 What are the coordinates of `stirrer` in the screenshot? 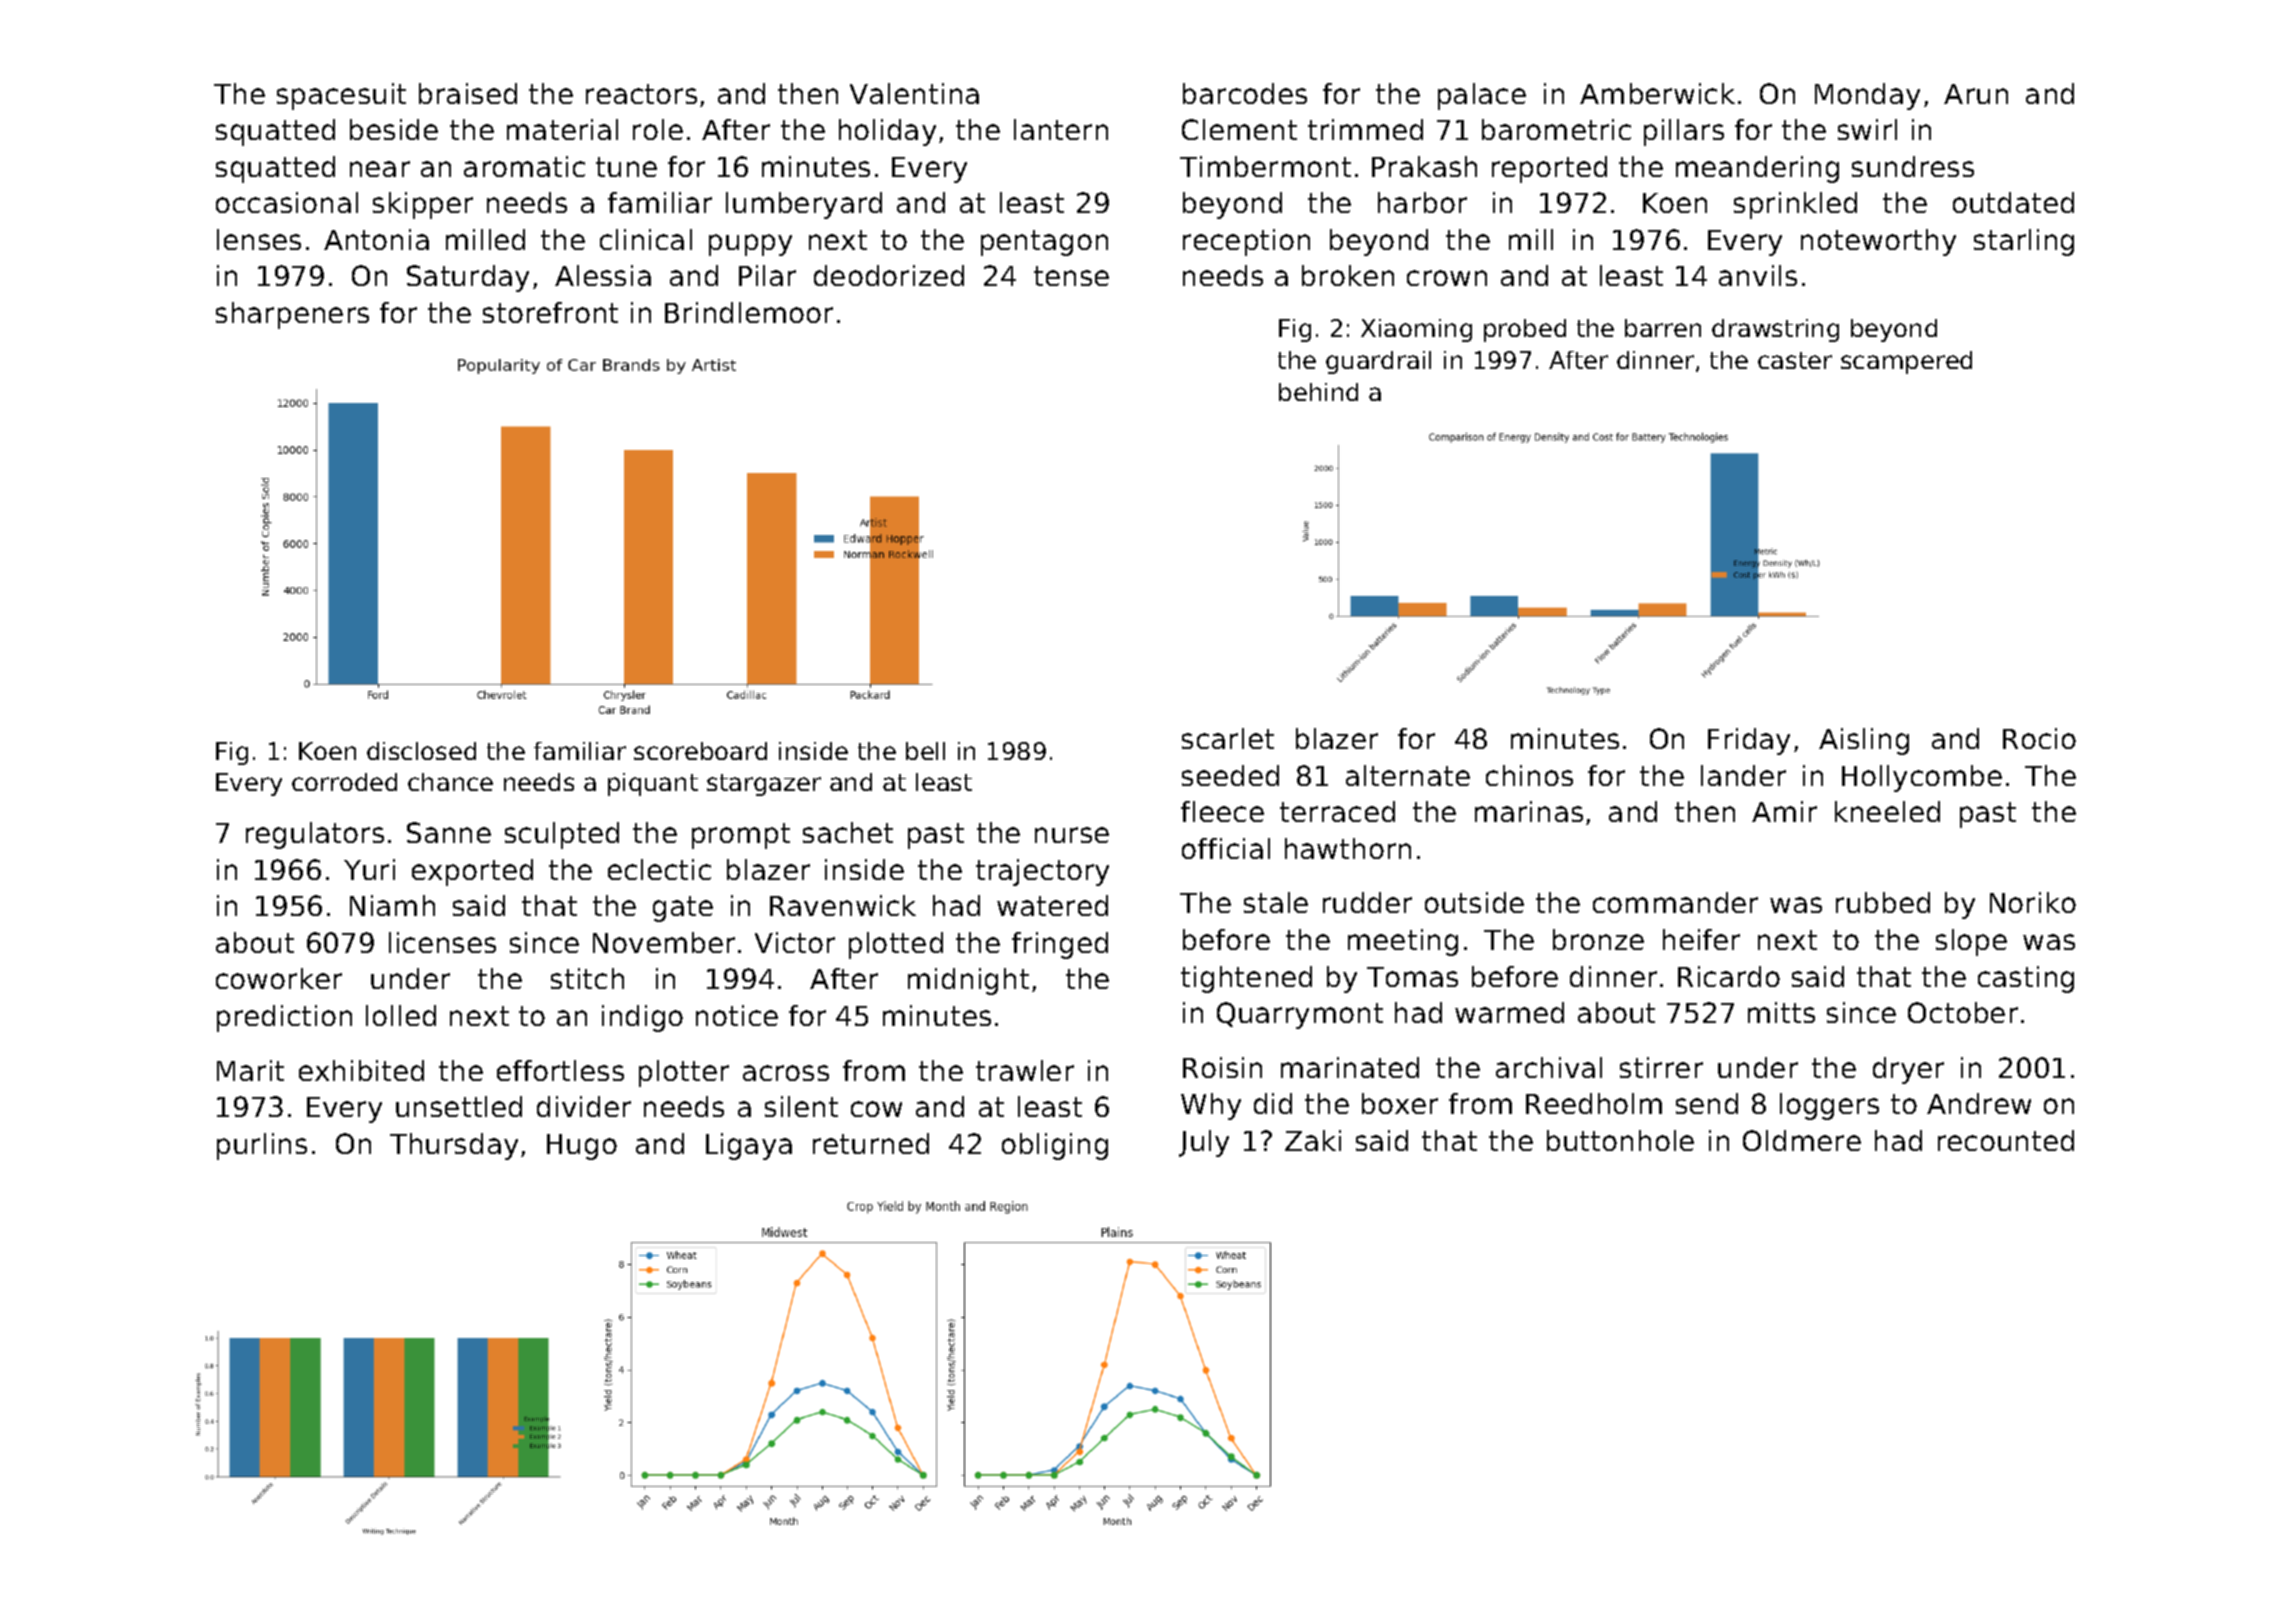 It's located at (1661, 1067).
